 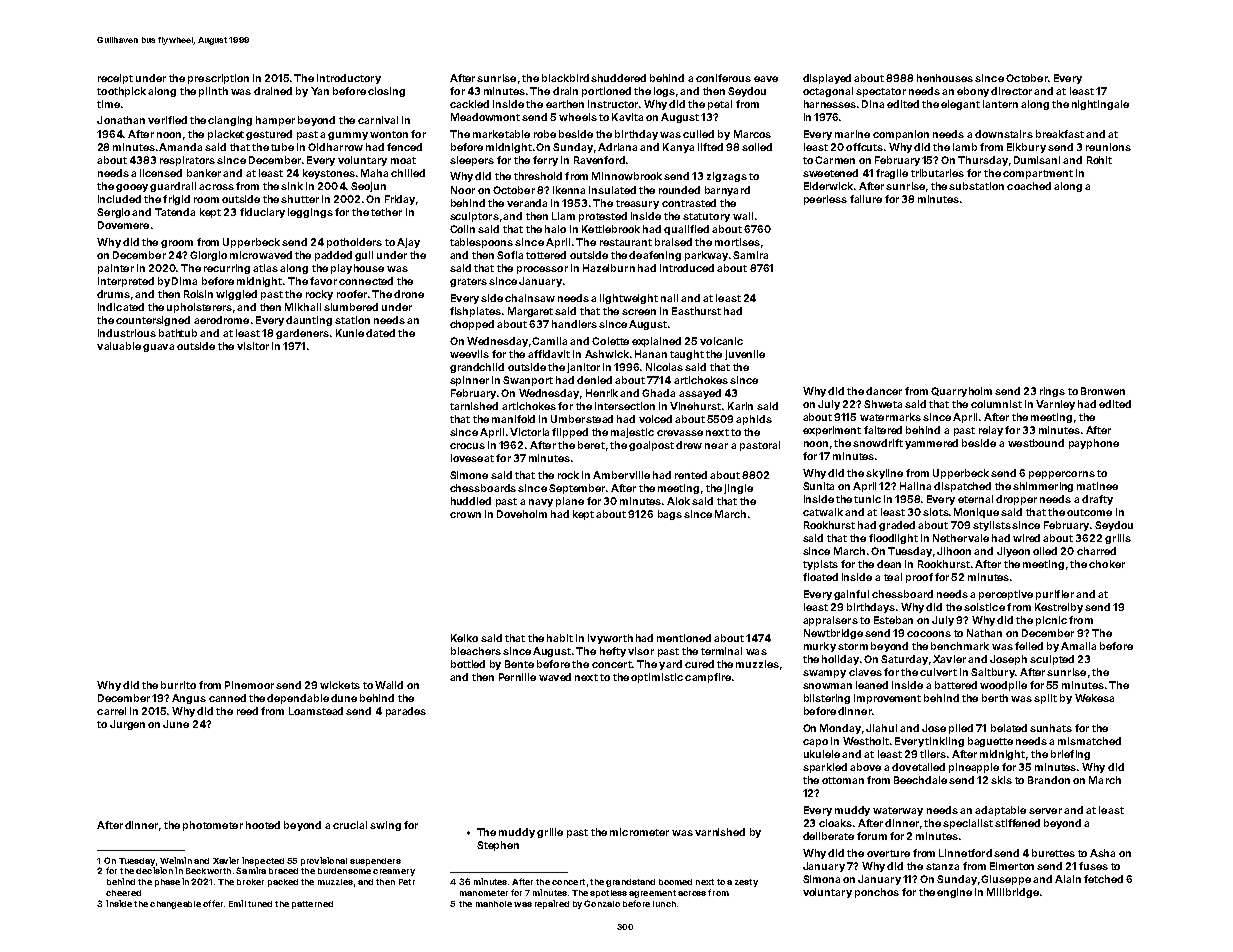 I want to click on Pinemoor, so click(x=249, y=685).
